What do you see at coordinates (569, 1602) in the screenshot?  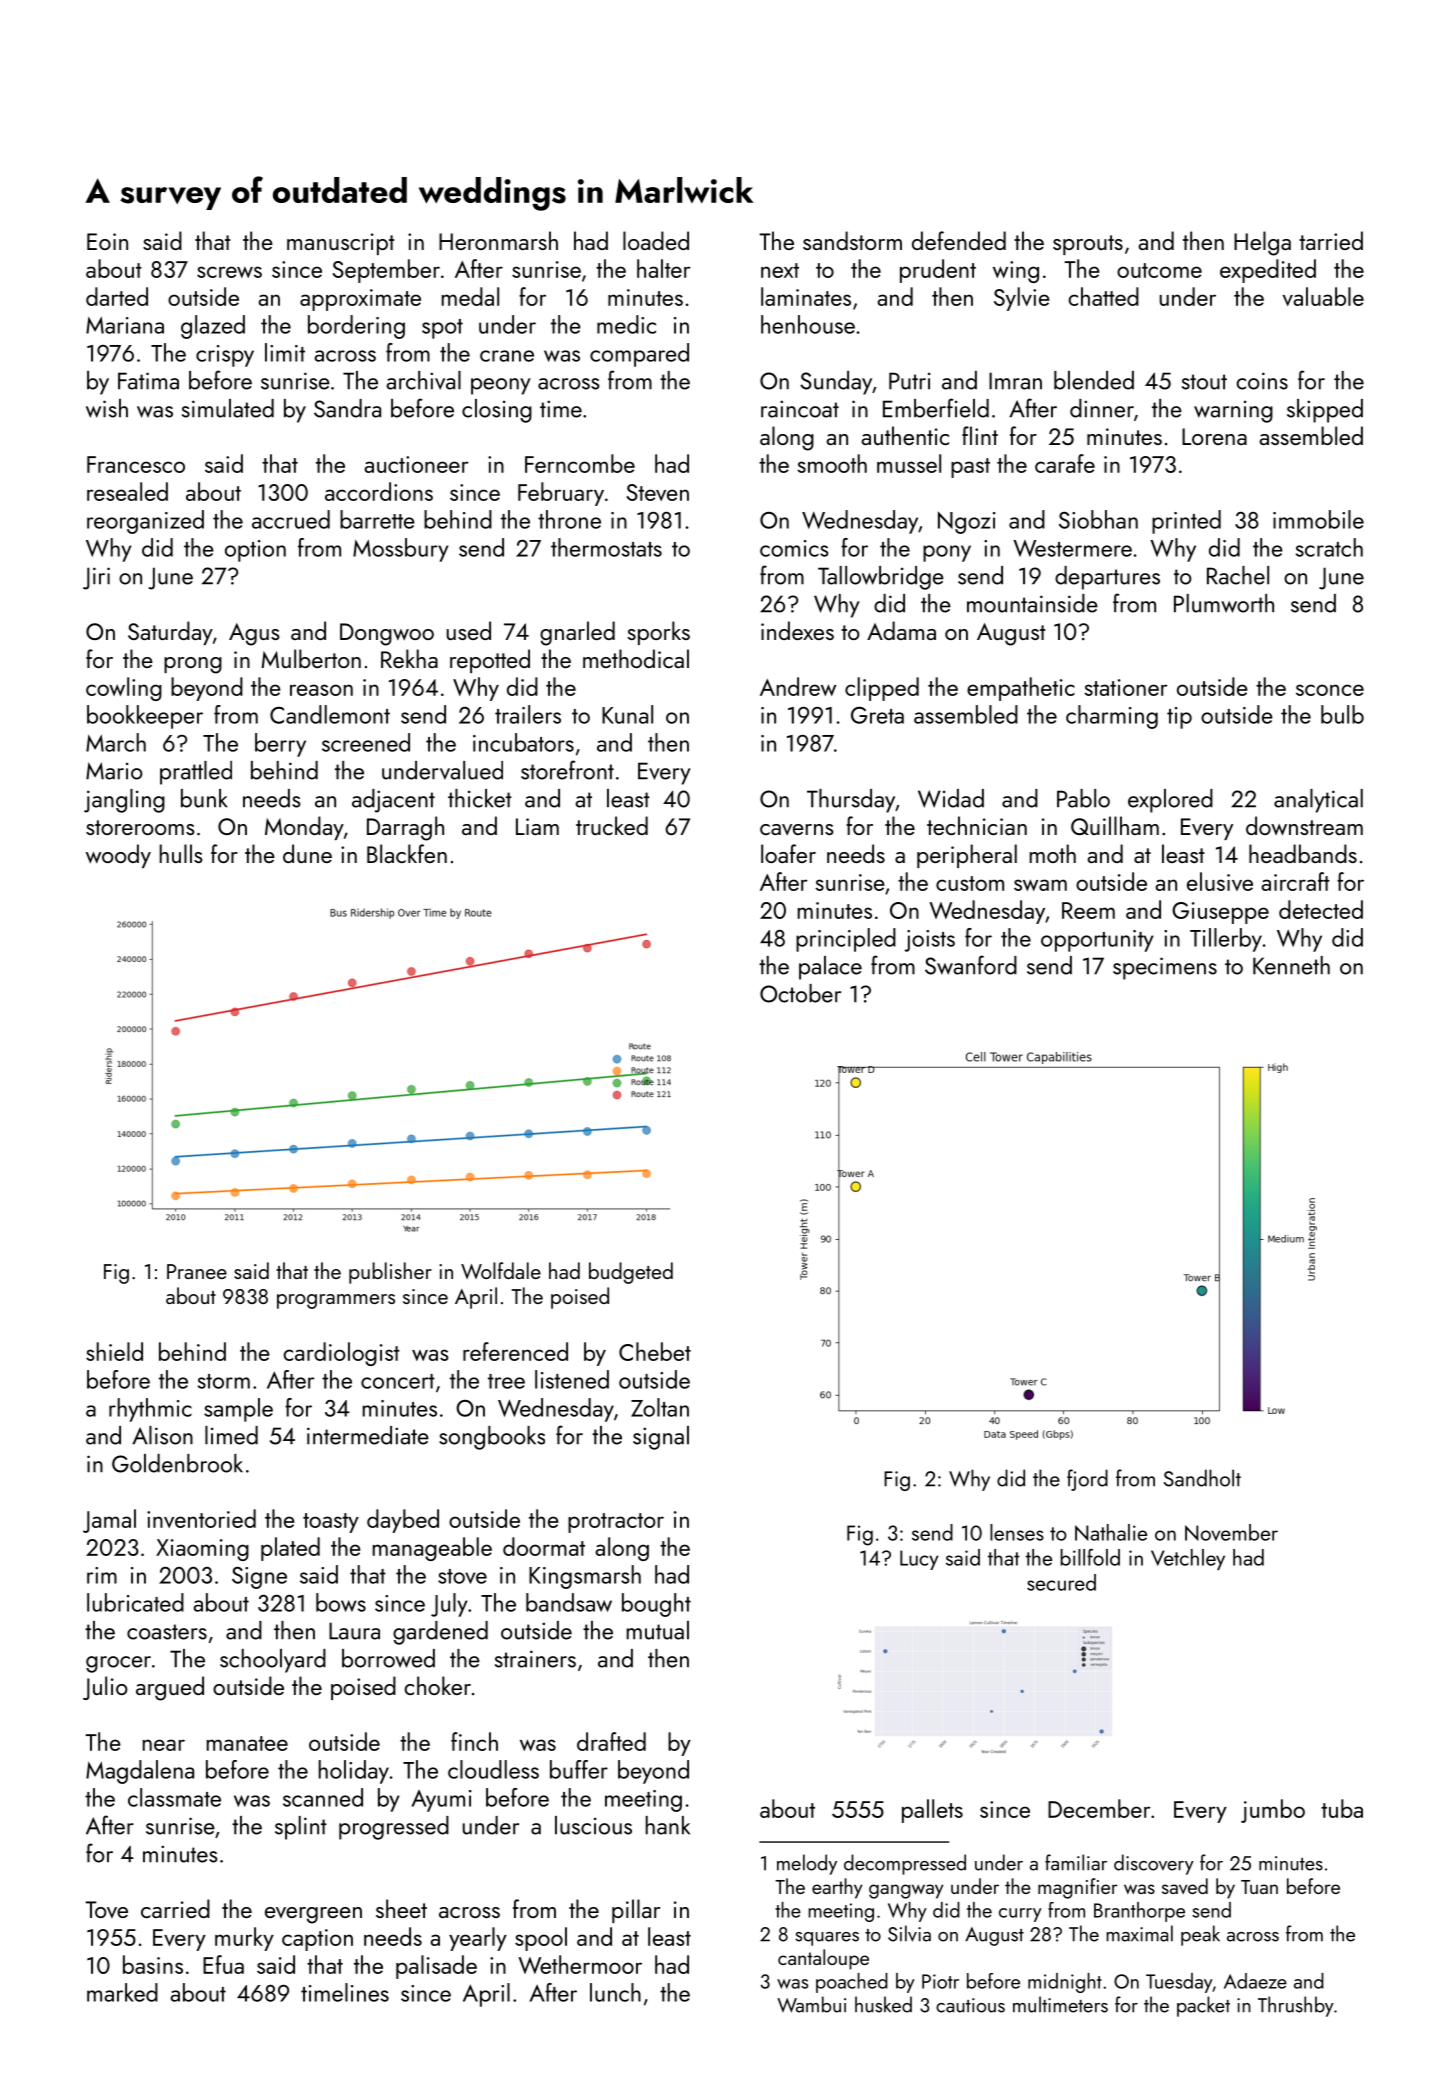 I see `bandsaw` at bounding box center [569, 1602].
